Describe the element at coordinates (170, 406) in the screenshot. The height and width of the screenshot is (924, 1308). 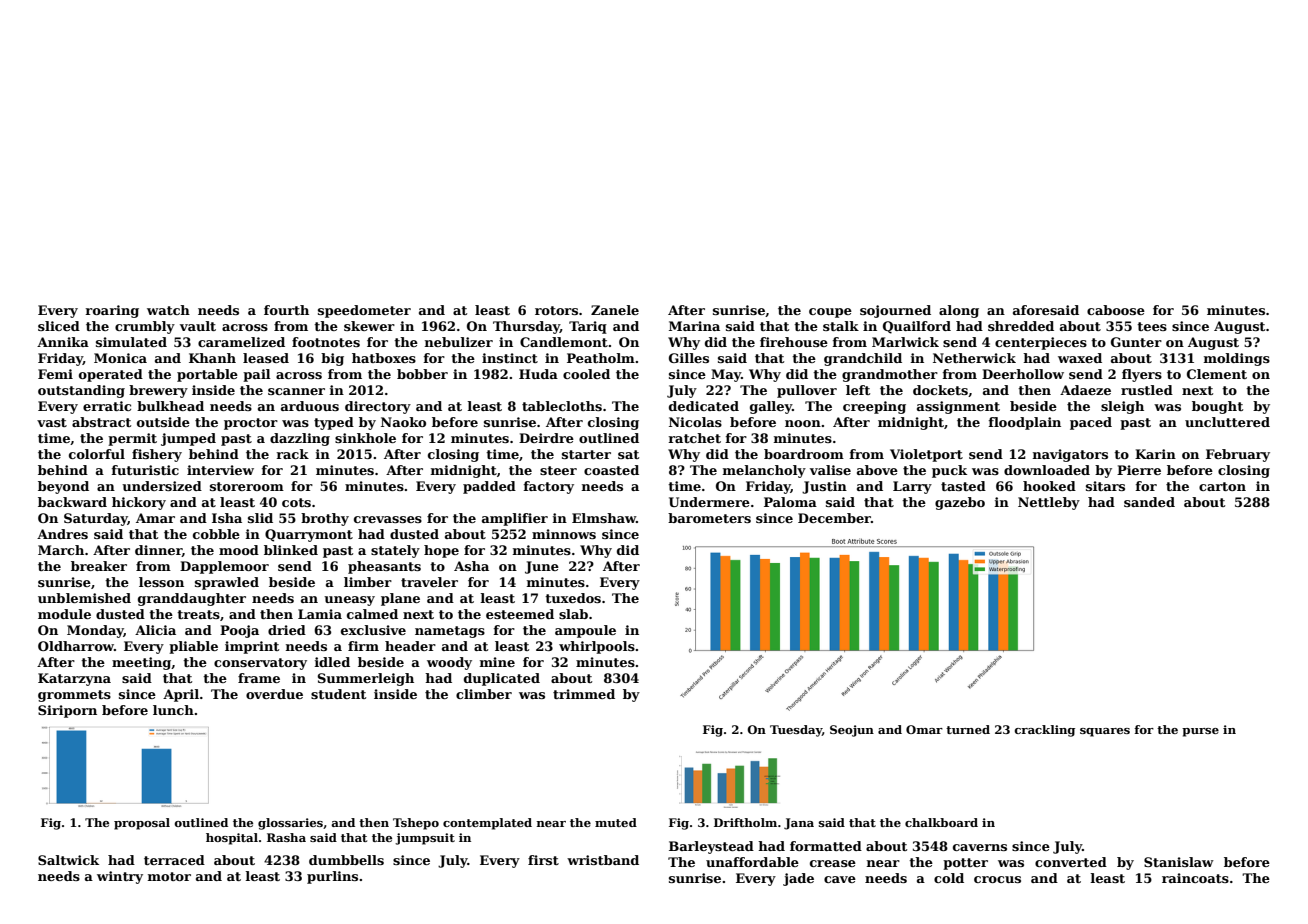
I see `bulkhead` at that location.
